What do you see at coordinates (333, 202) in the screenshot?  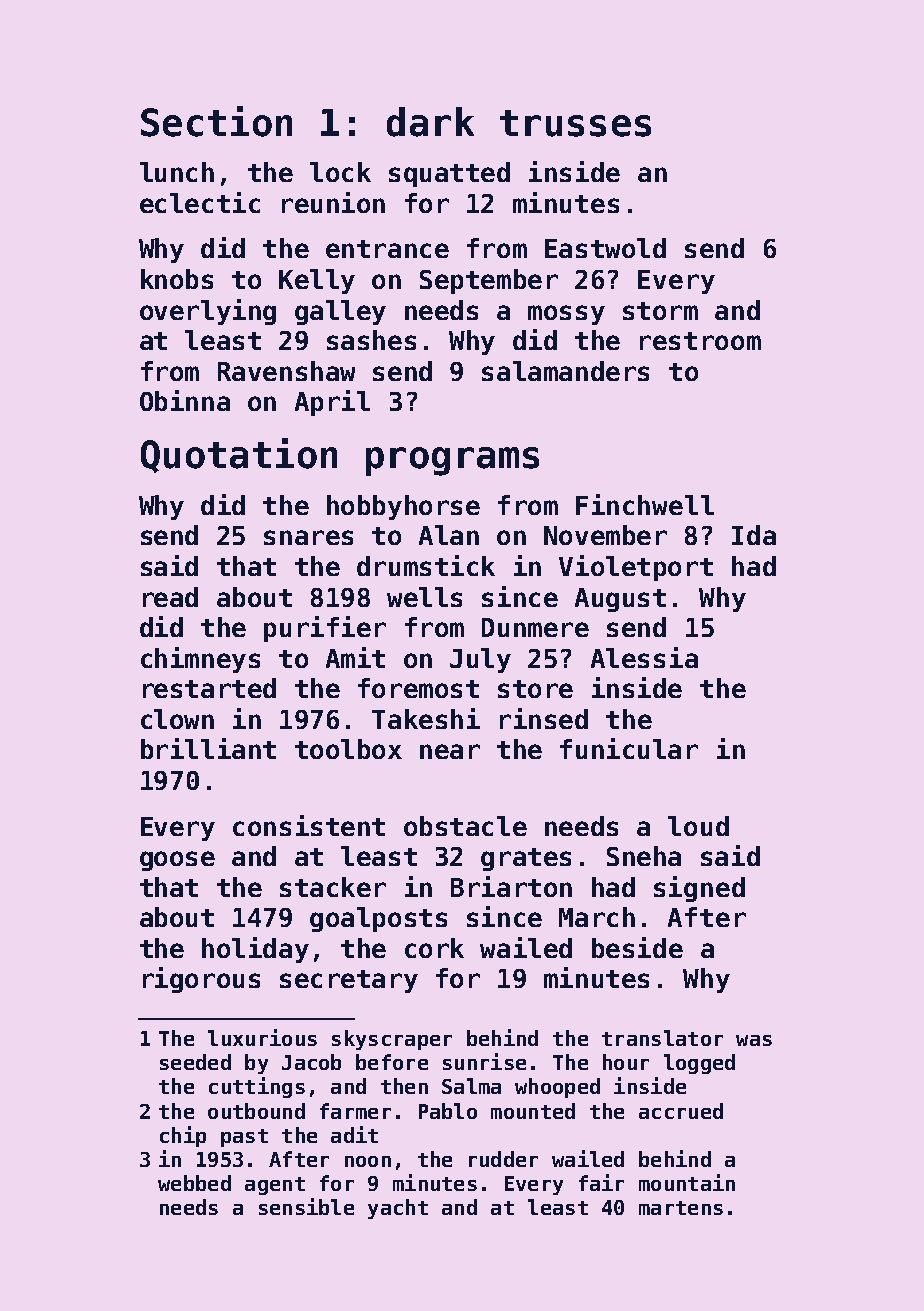 I see `reunion` at bounding box center [333, 202].
